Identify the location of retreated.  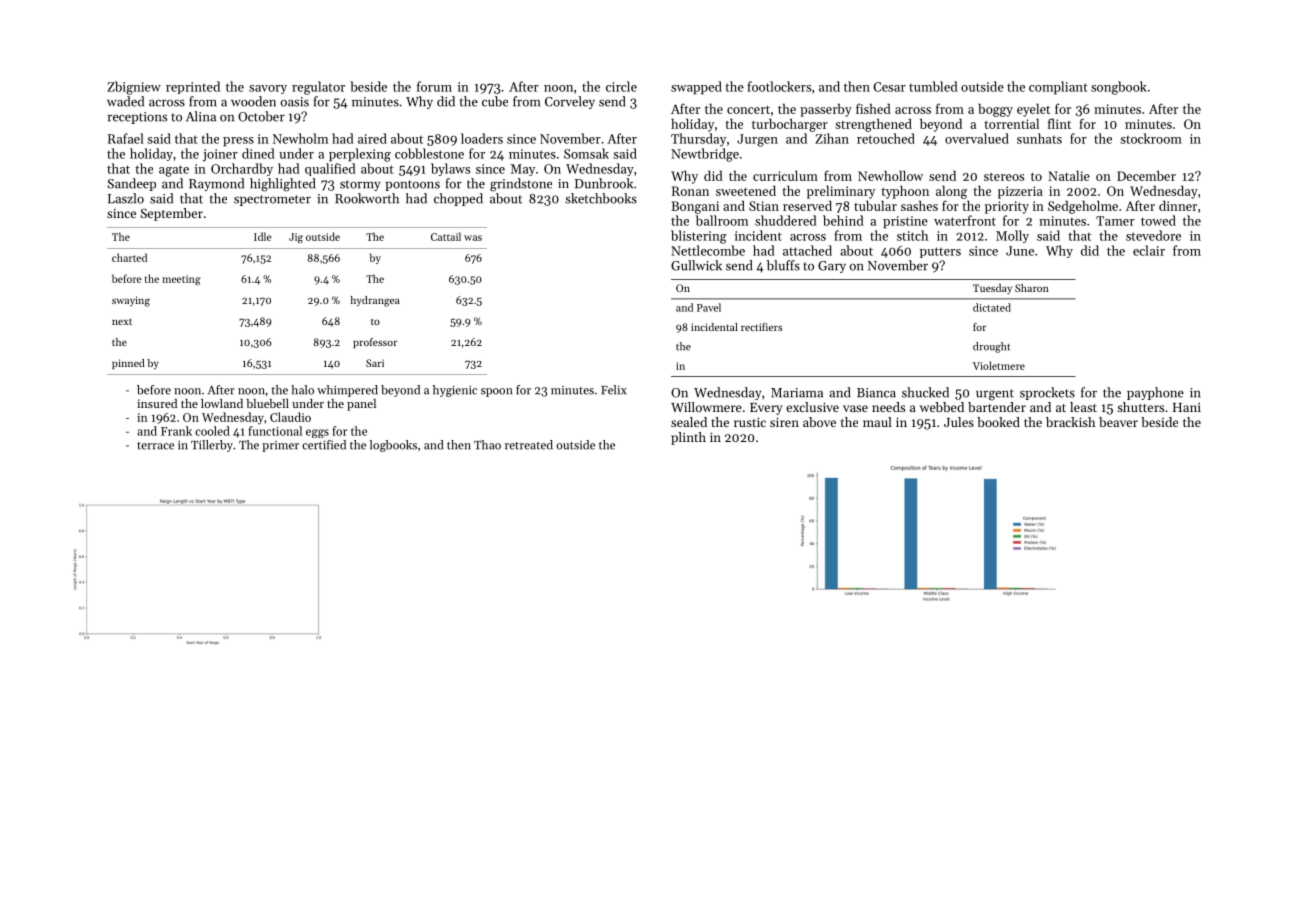
(529, 445).
